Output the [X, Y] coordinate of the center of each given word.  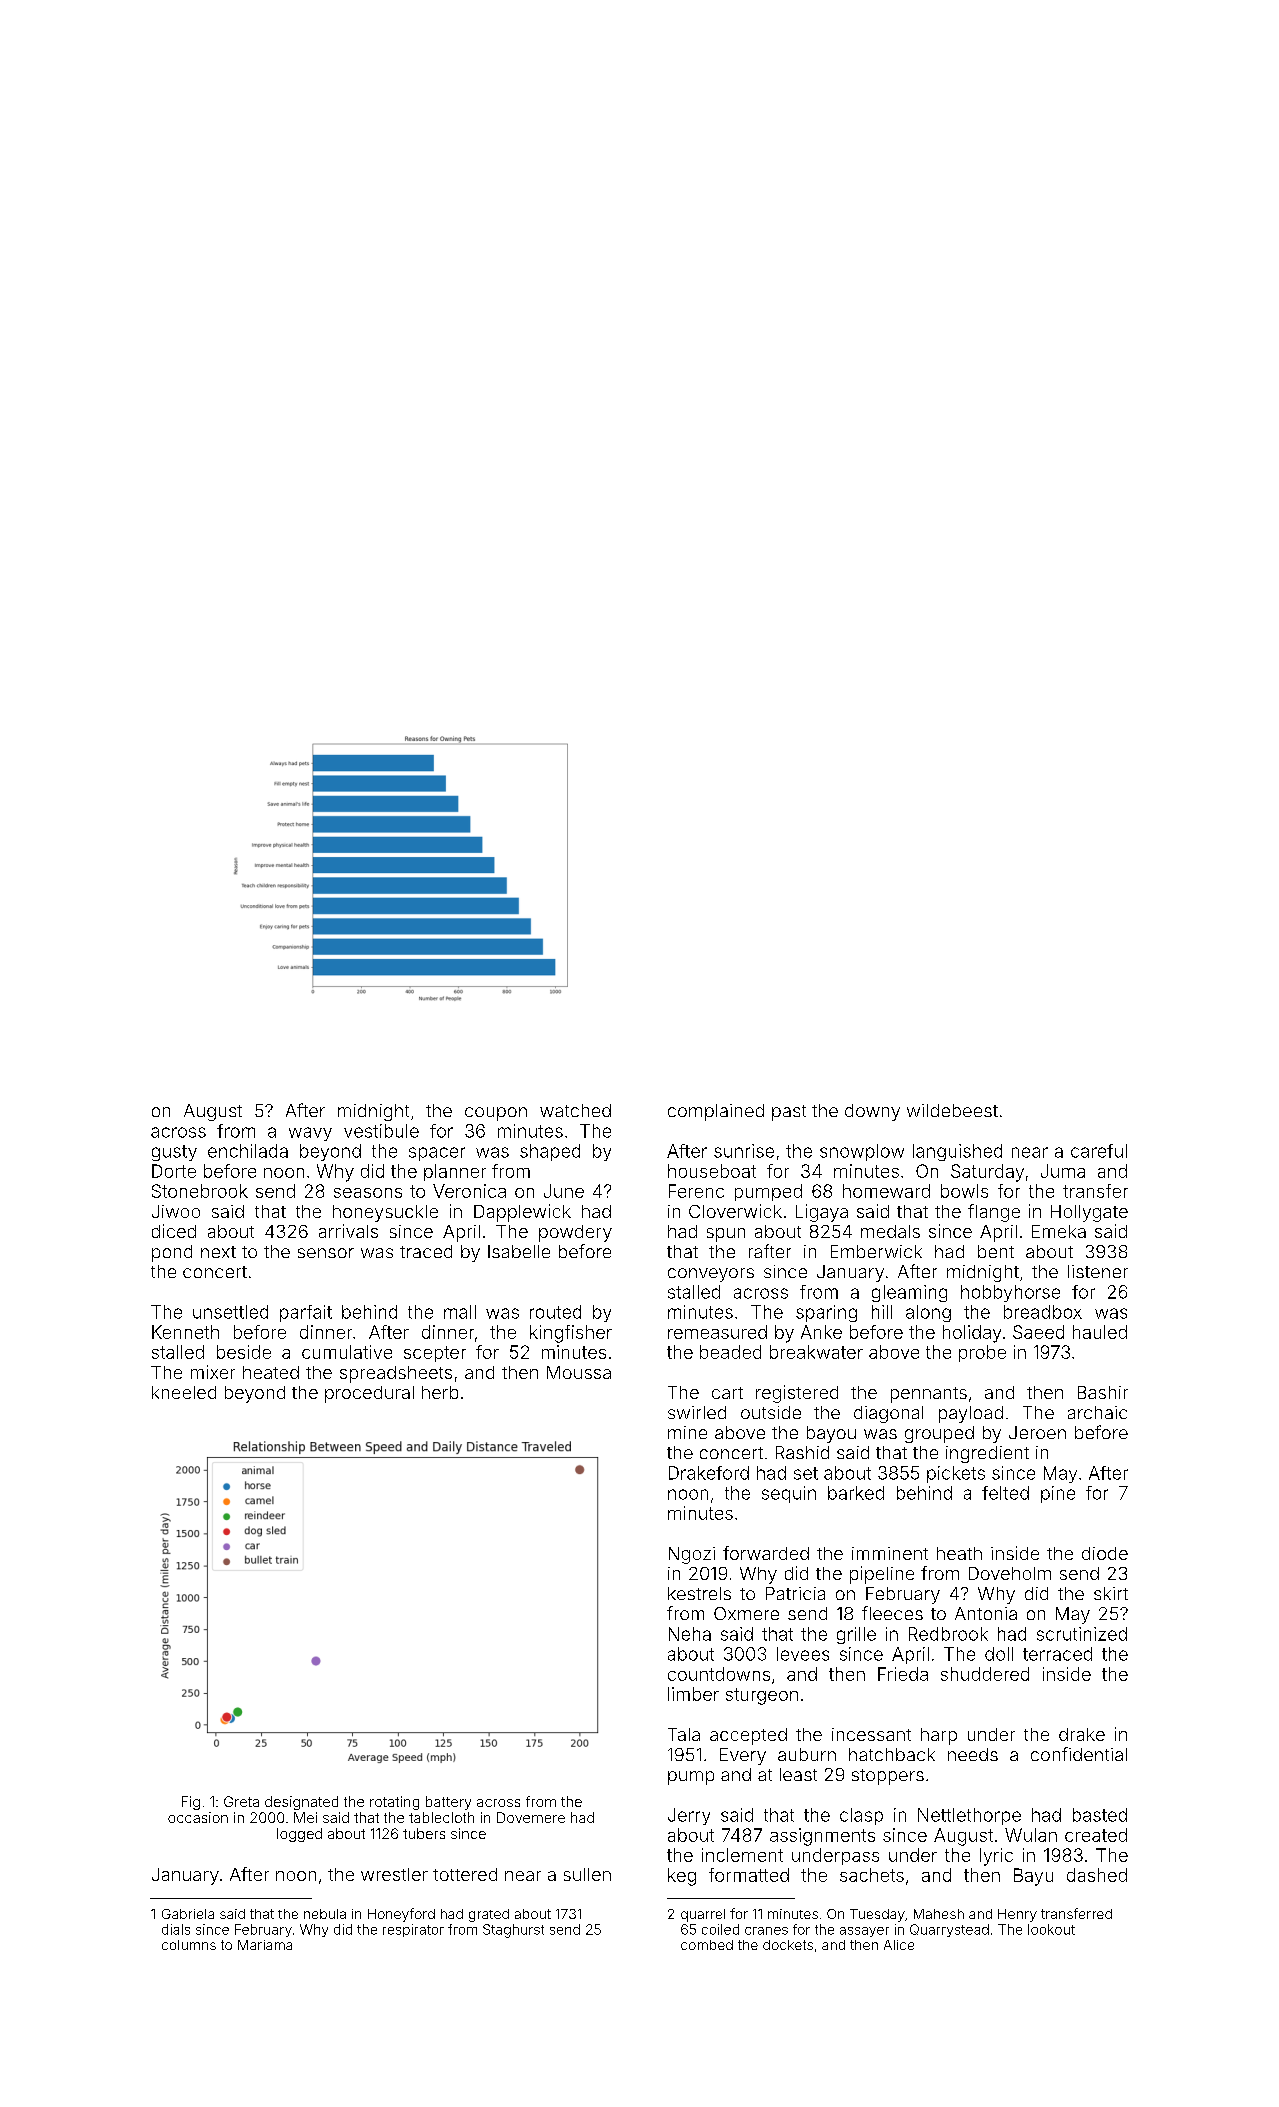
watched [575, 1110]
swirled [697, 1412]
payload [971, 1414]
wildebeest [952, 1110]
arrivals [348, 1231]
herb [440, 1392]
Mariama [265, 1945]
